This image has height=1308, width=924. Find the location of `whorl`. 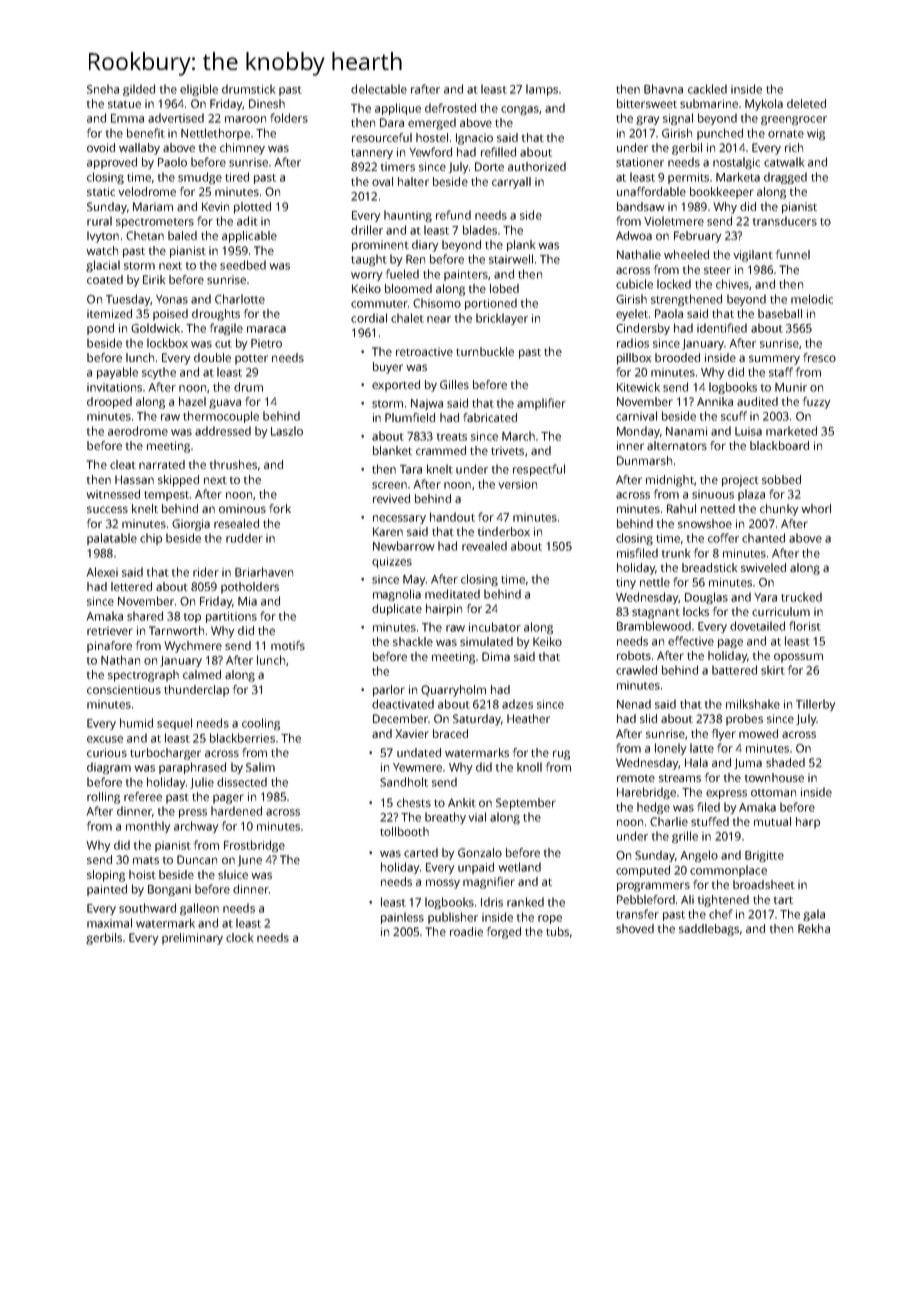

whorl is located at coordinates (816, 508).
